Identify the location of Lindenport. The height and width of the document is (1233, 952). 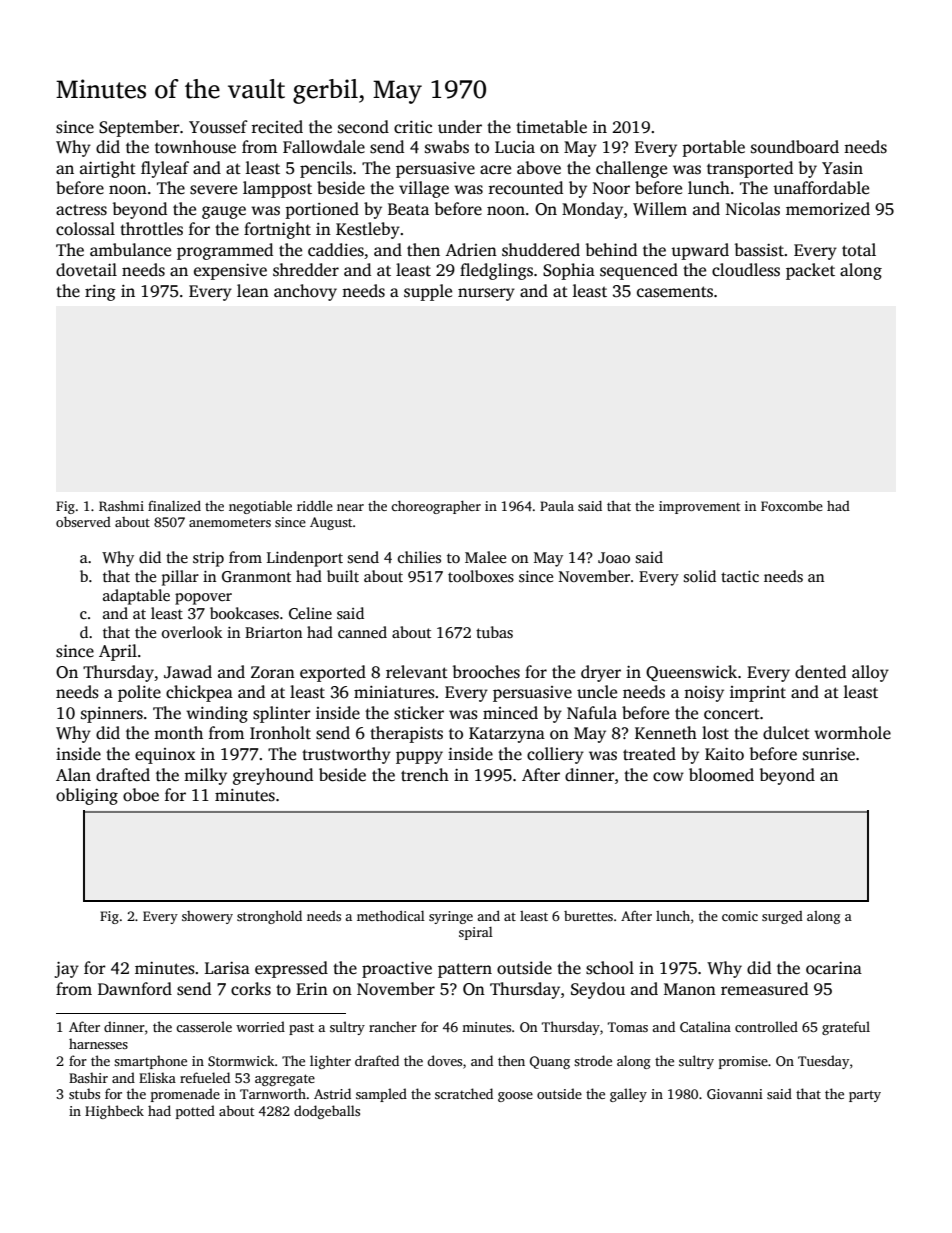
(305, 559).
